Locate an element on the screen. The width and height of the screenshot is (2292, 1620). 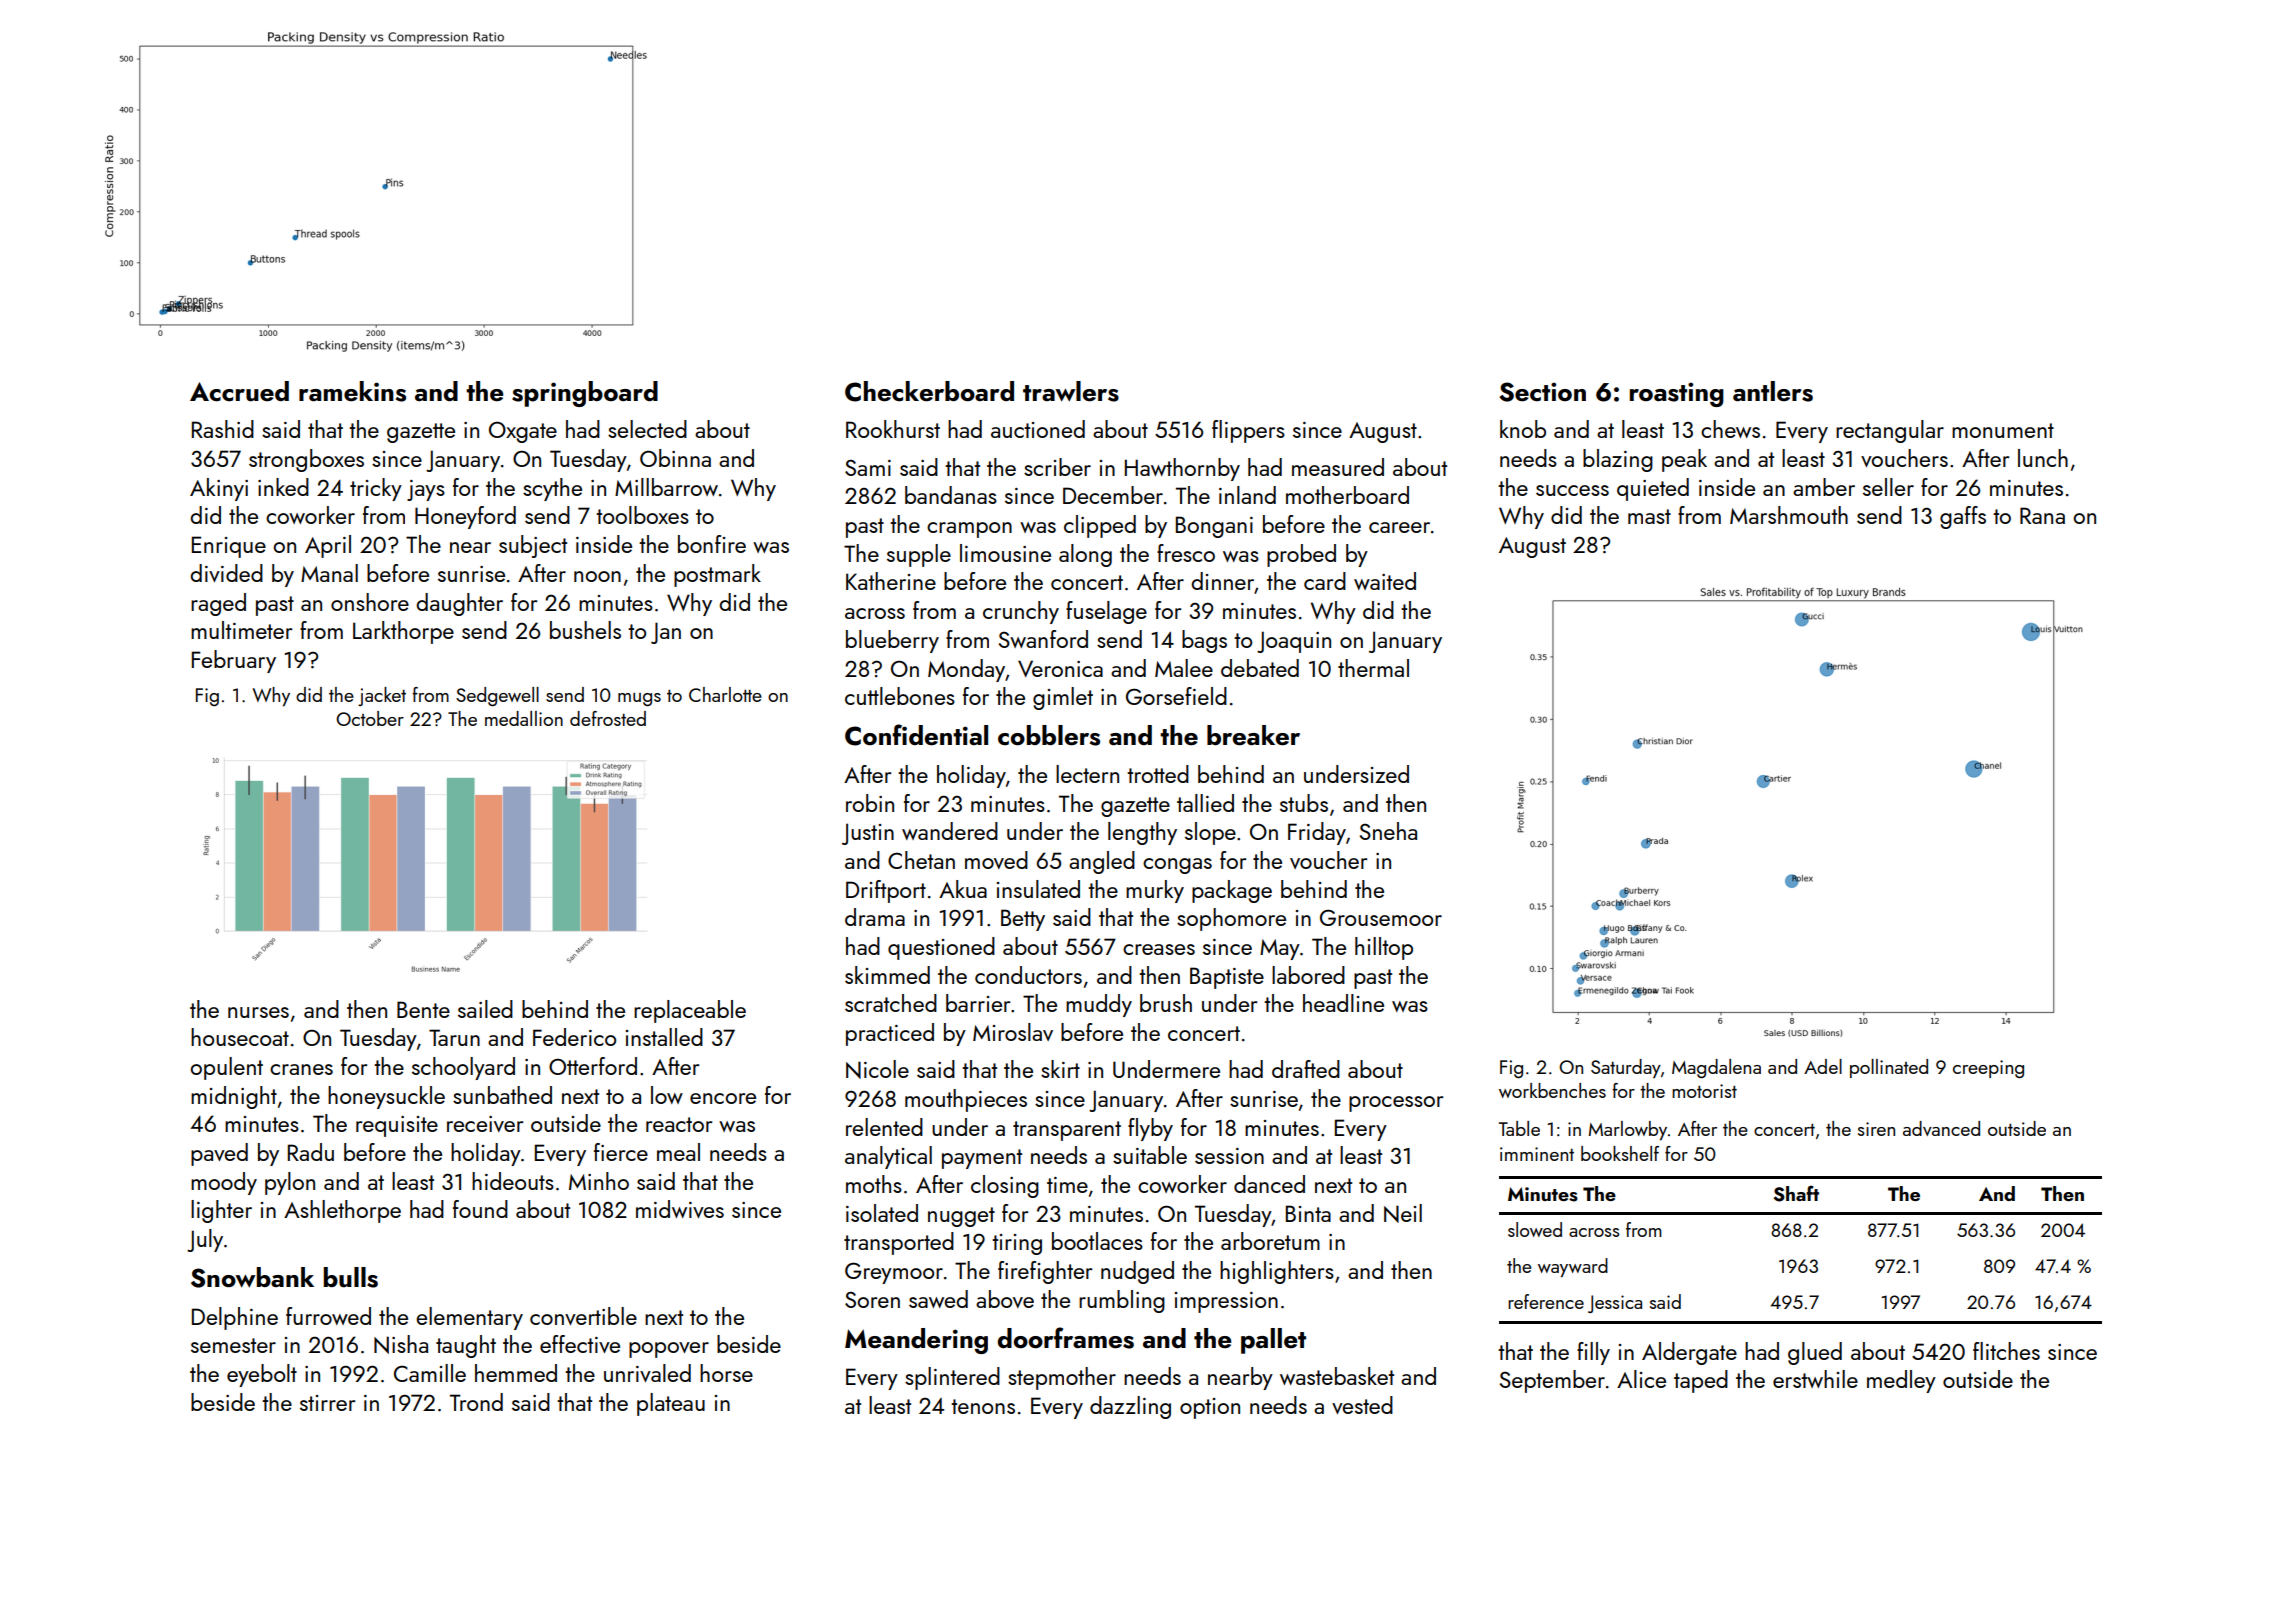
practiced is located at coordinates (890, 1034).
